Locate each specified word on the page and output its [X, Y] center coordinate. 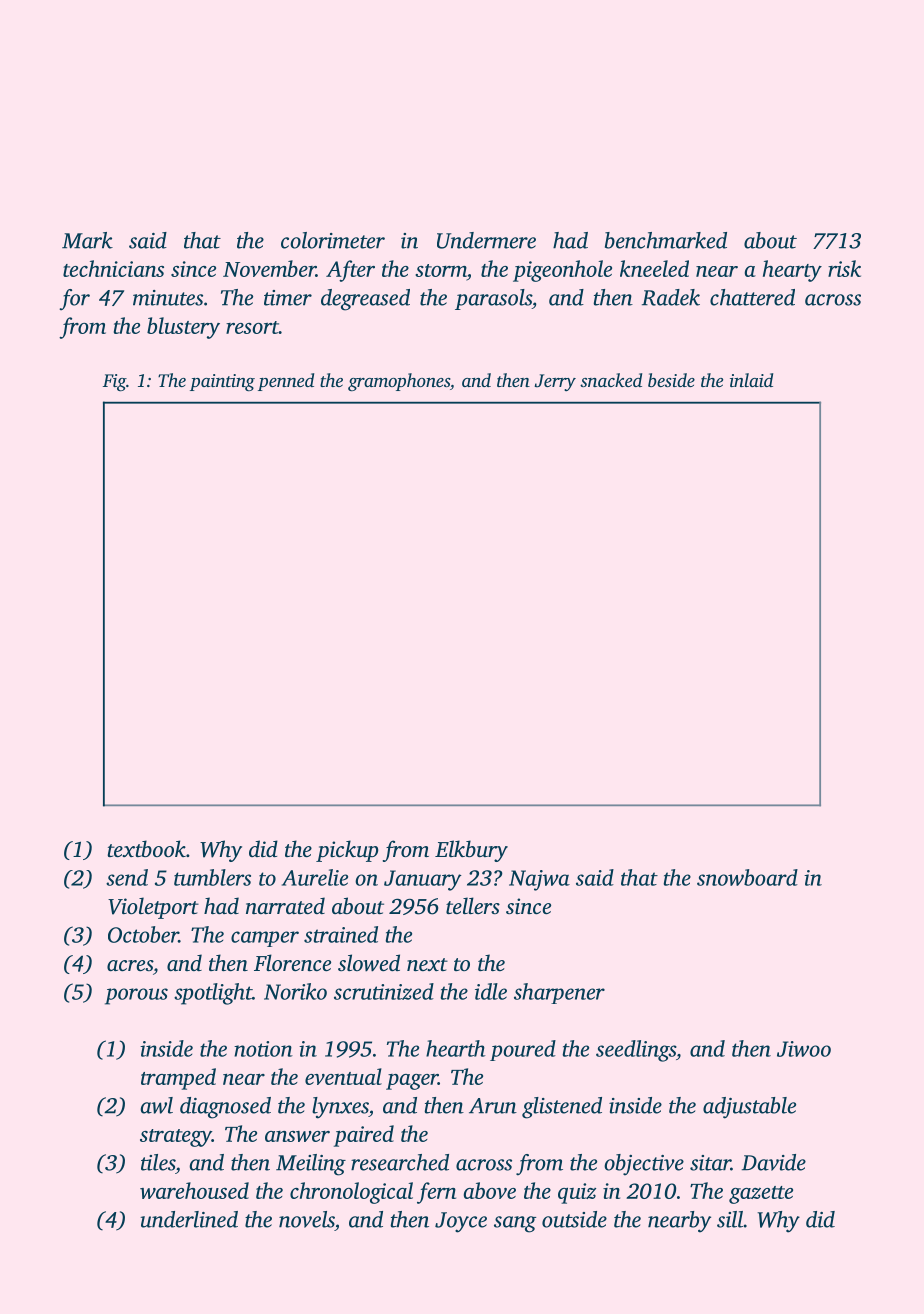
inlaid [751, 380]
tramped [178, 1079]
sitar [710, 1163]
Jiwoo [804, 1049]
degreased [365, 300]
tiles [158, 1162]
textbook [146, 848]
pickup [347, 851]
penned [286, 382]
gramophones [399, 382]
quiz [577, 1193]
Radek [671, 297]
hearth [456, 1048]
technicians [113, 268]
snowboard [747, 877]
